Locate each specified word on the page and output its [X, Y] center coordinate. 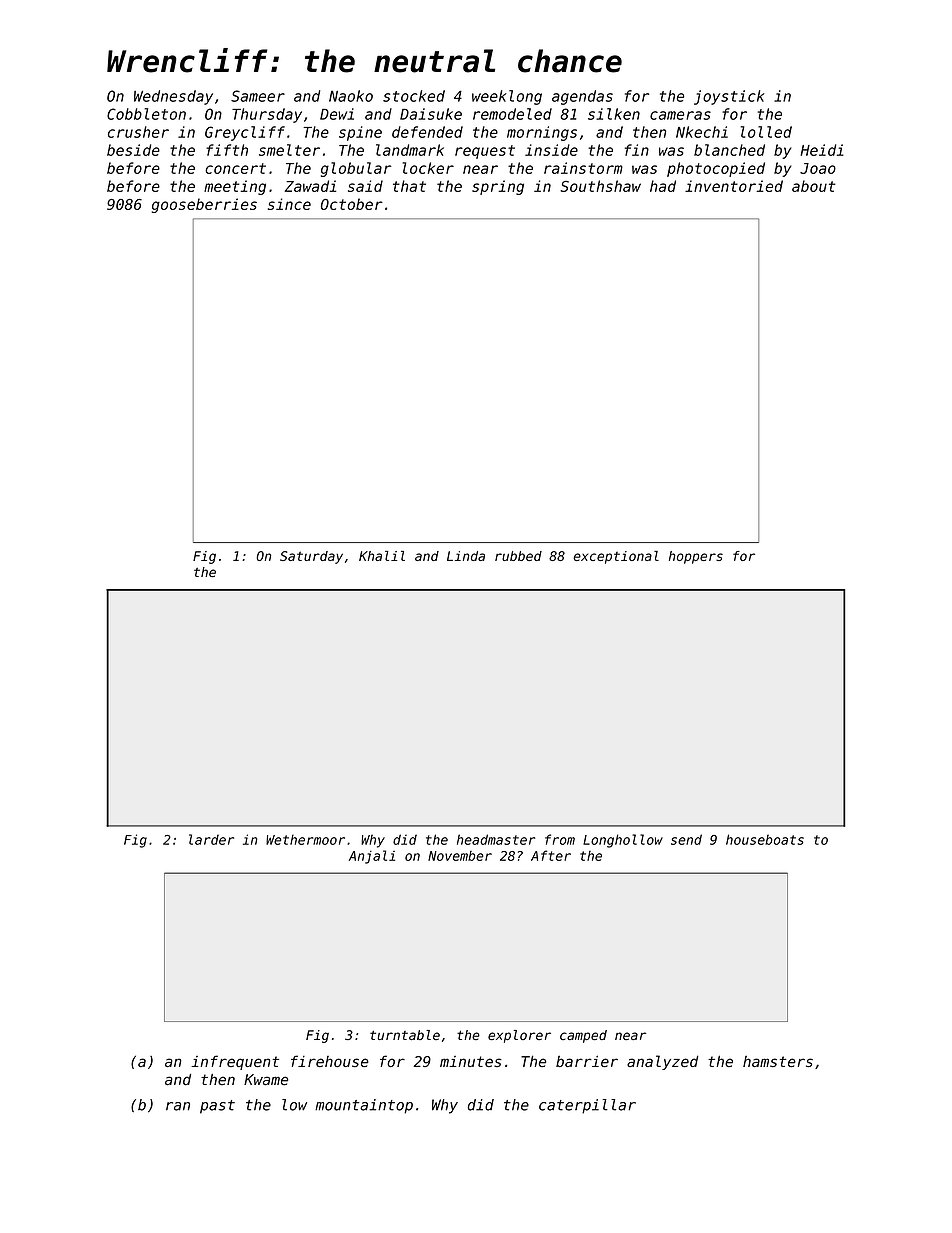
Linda [466, 556]
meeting [235, 187]
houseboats [765, 839]
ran [178, 1106]
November [460, 856]
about [813, 186]
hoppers [696, 557]
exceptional [616, 557]
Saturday [311, 557]
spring [498, 187]
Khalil [382, 556]
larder [211, 839]
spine [360, 133]
